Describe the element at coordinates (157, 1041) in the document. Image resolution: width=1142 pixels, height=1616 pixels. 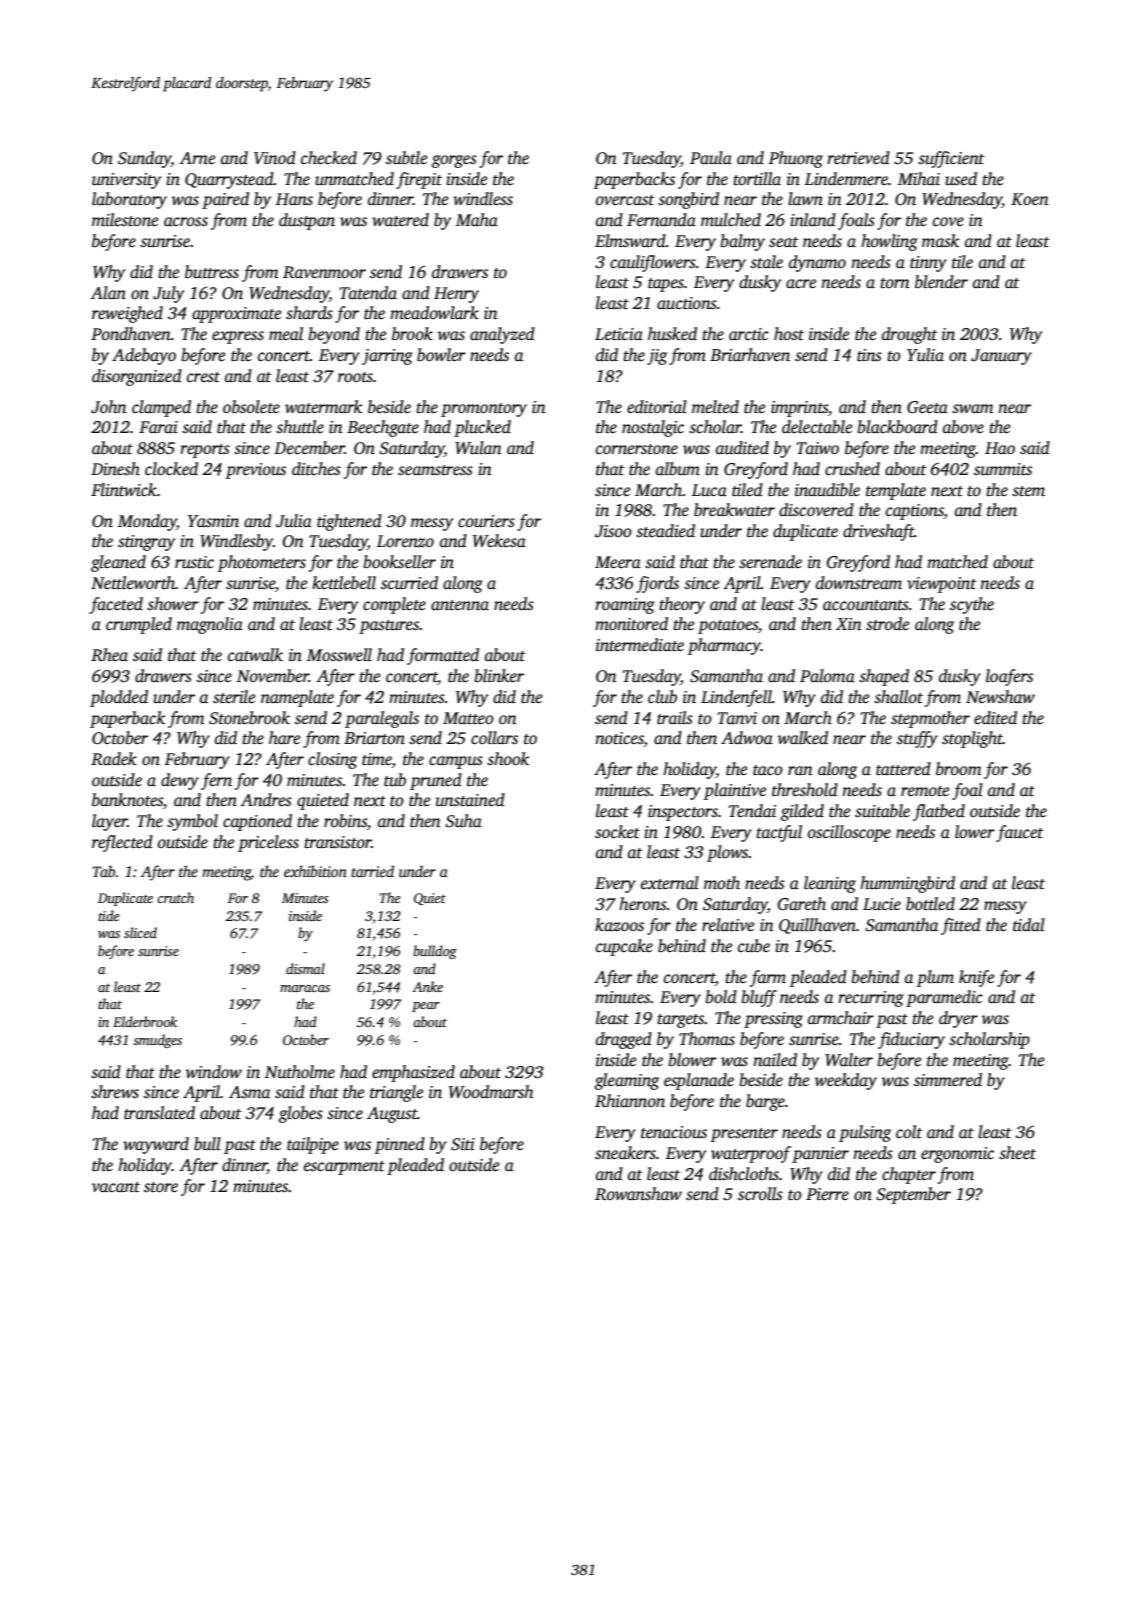
I see `smudges` at that location.
